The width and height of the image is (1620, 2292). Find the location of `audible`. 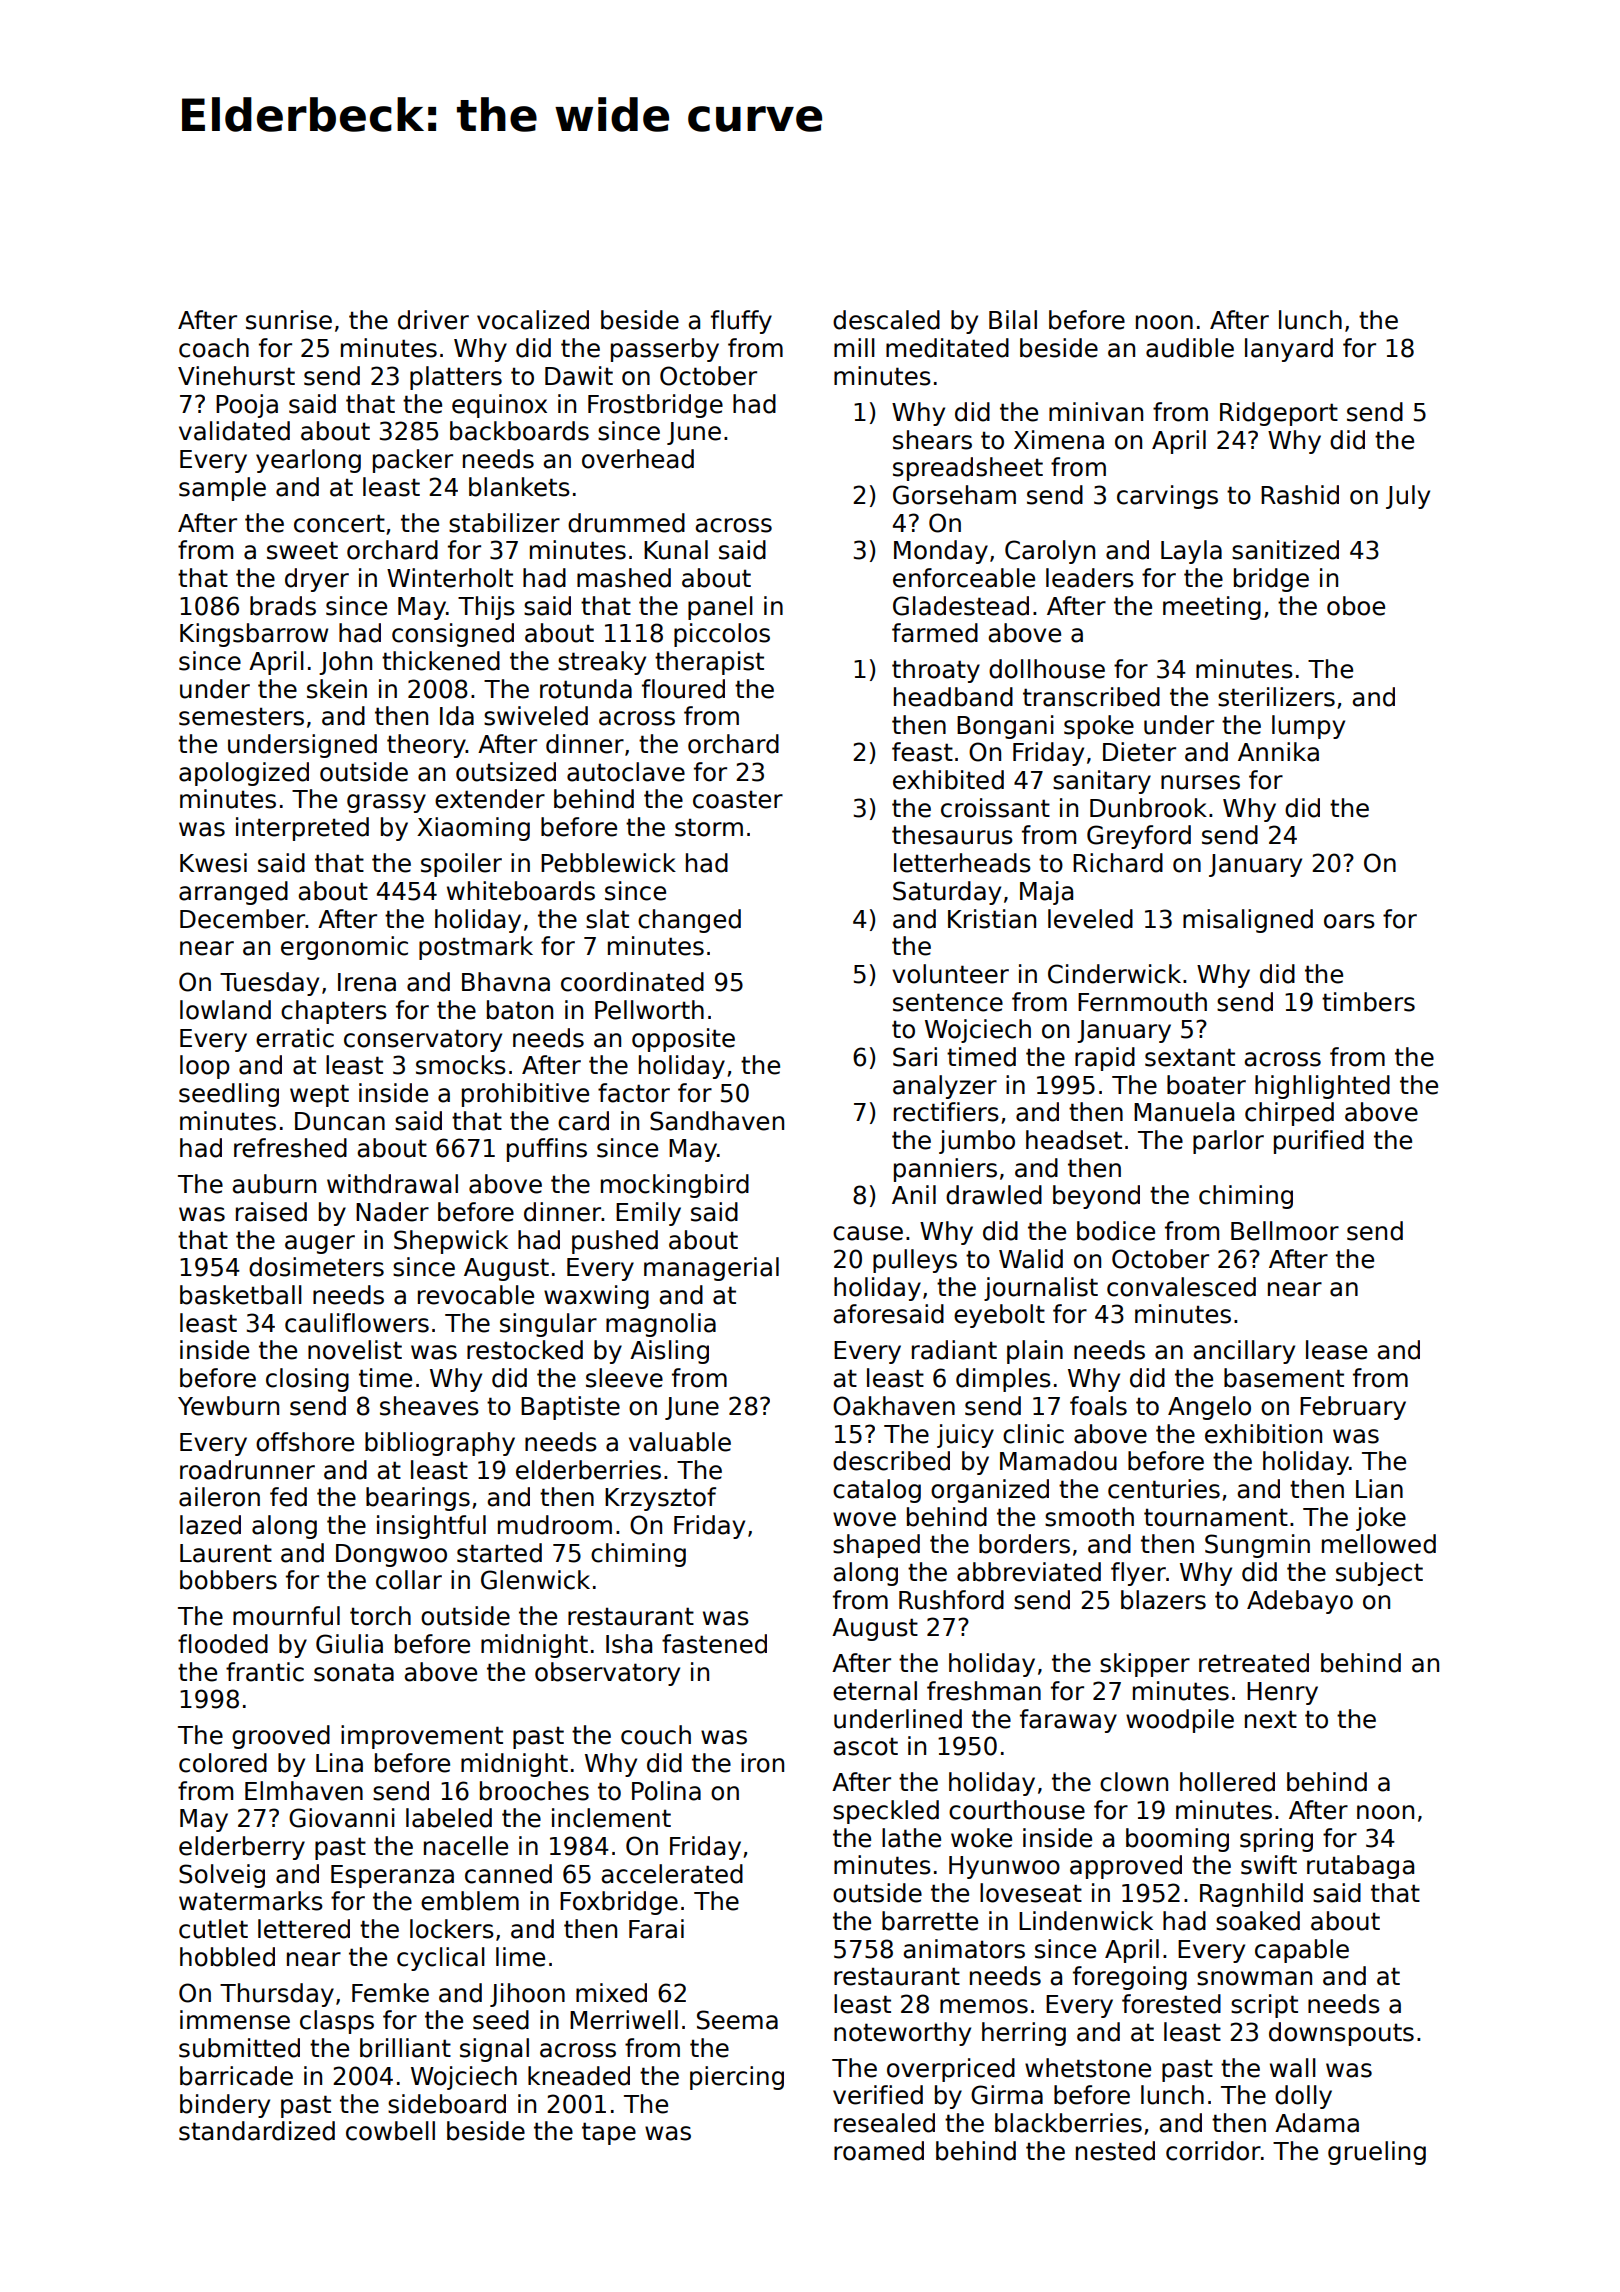

audible is located at coordinates (1190, 348).
